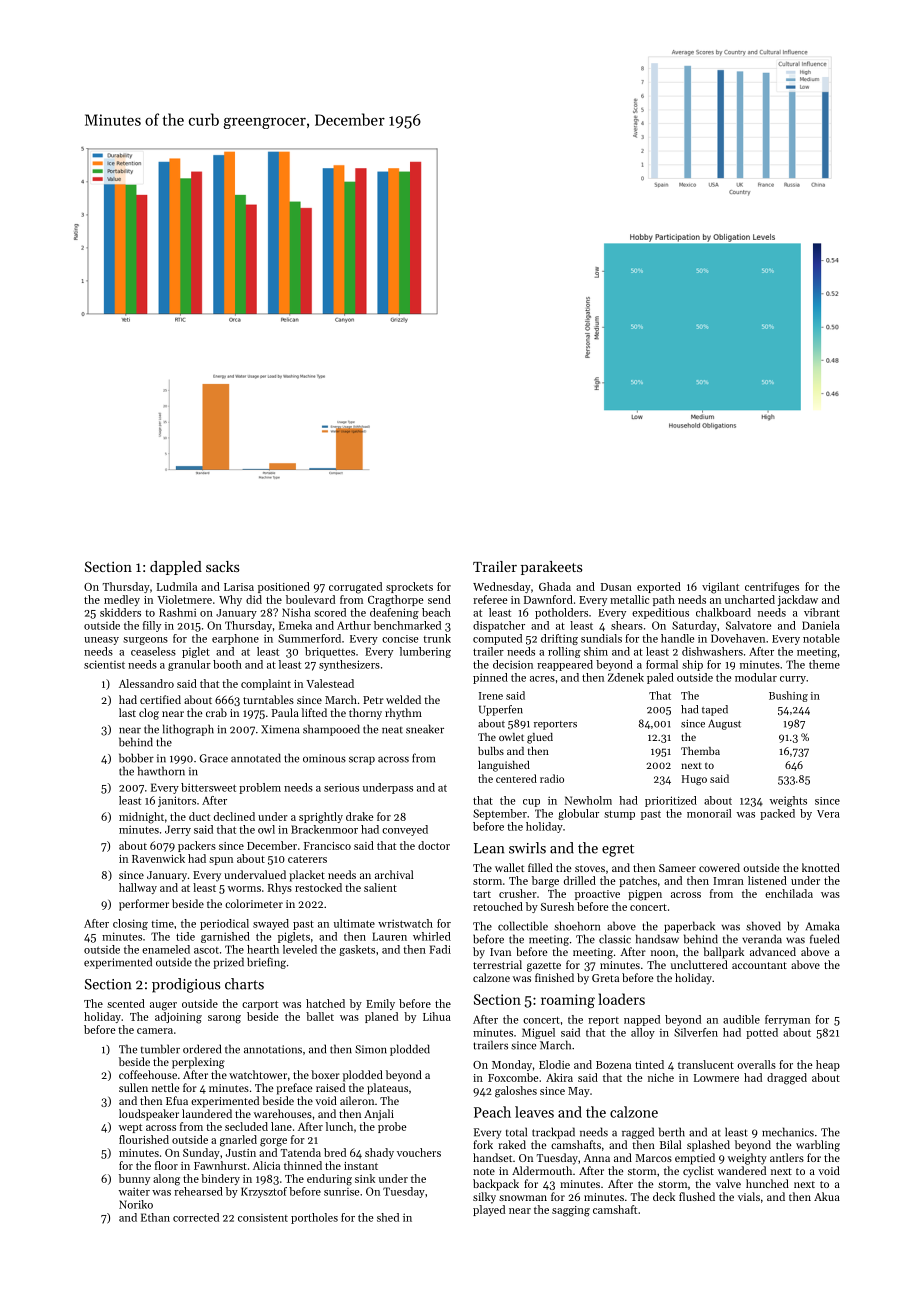 The width and height of the image is (924, 1308). I want to click on rolling, so click(564, 652).
